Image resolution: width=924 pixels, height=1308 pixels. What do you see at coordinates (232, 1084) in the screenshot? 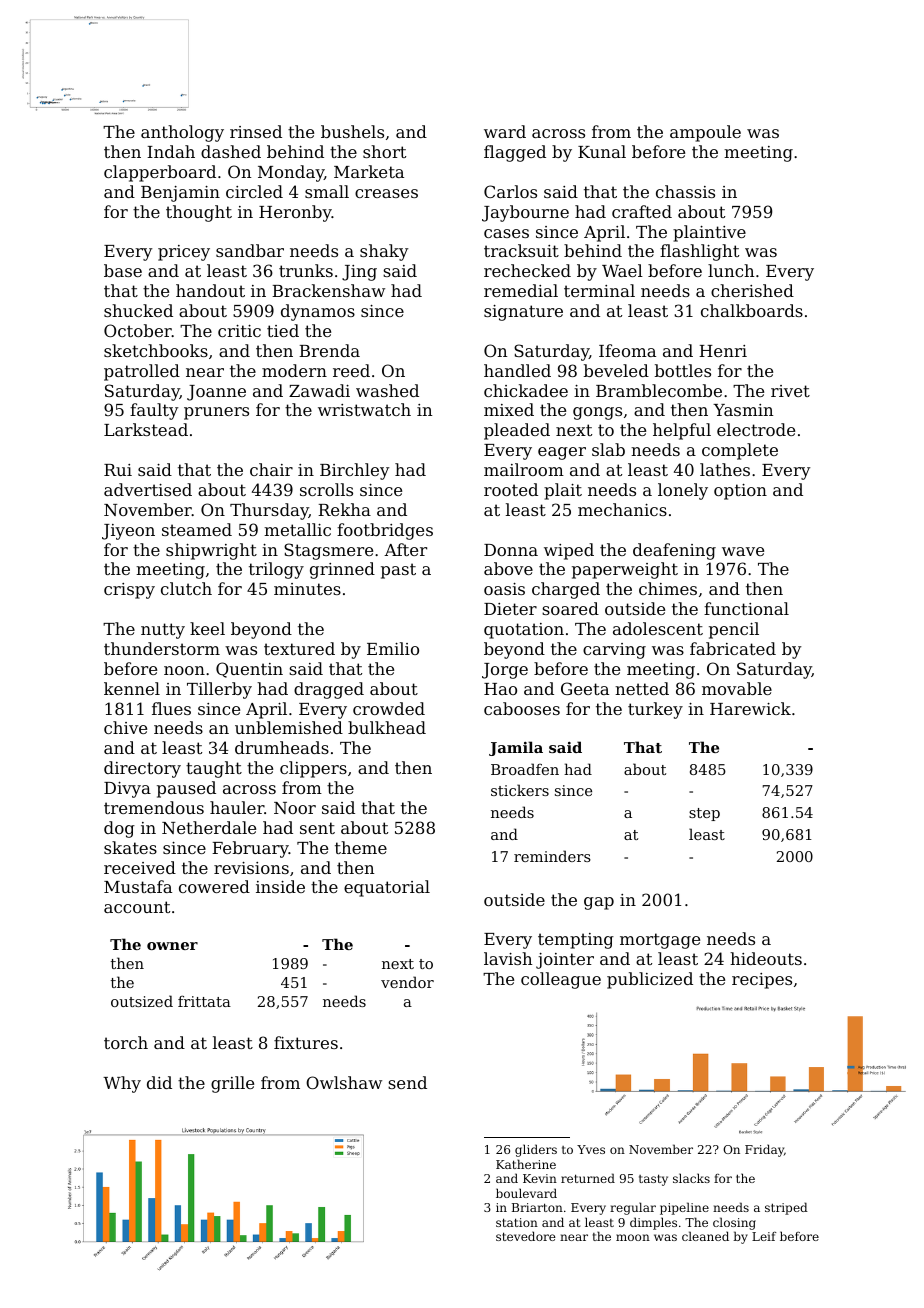
I see `grille` at bounding box center [232, 1084].
